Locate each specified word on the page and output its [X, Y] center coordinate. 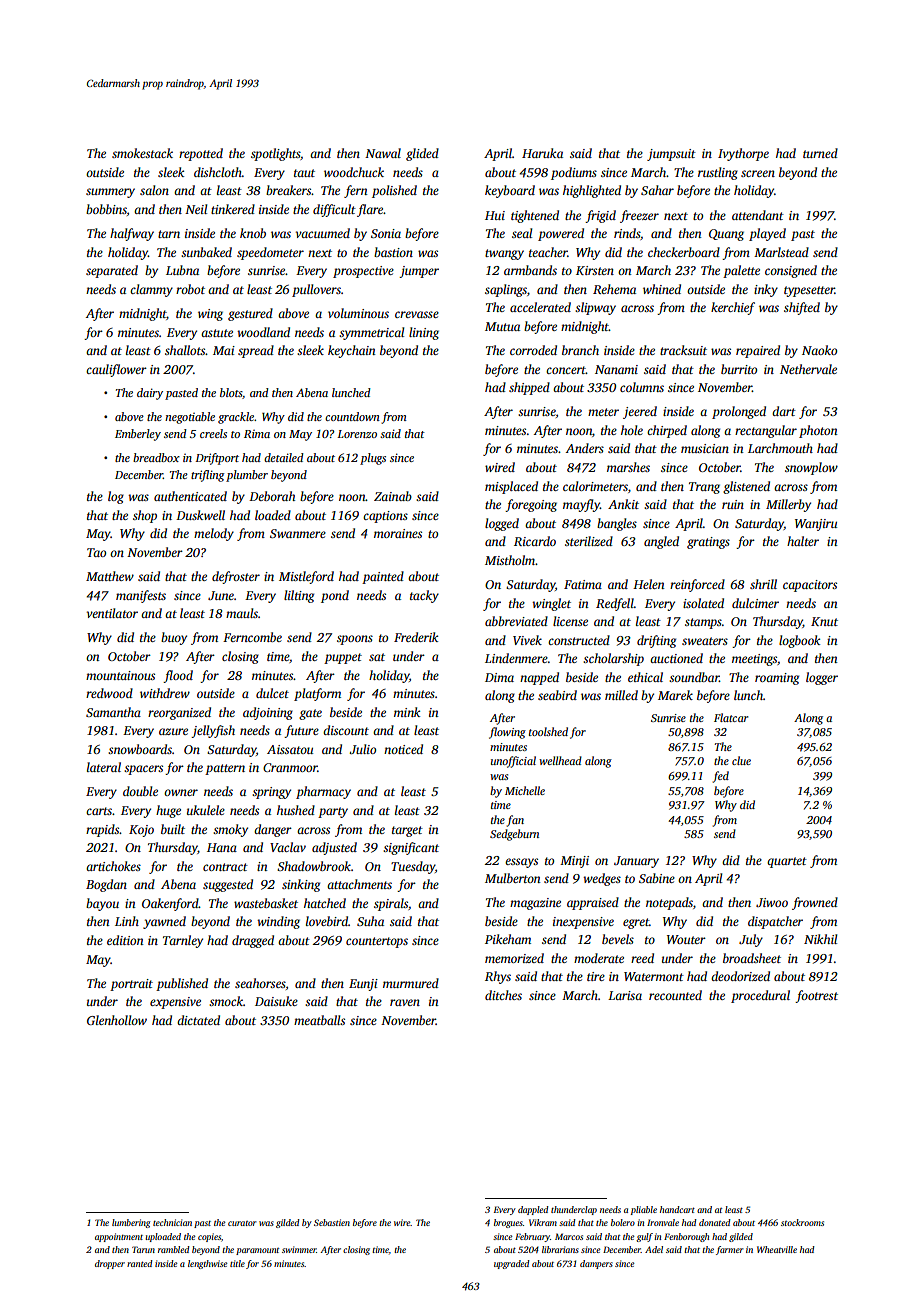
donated [715, 1222]
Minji [574, 862]
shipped [529, 388]
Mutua [502, 326]
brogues [508, 1223]
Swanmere [298, 533]
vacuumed [323, 233]
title [237, 1263]
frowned [815, 903]
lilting [299, 596]
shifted [802, 308]
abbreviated [516, 621]
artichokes [113, 866]
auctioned [676, 658]
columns [642, 387]
